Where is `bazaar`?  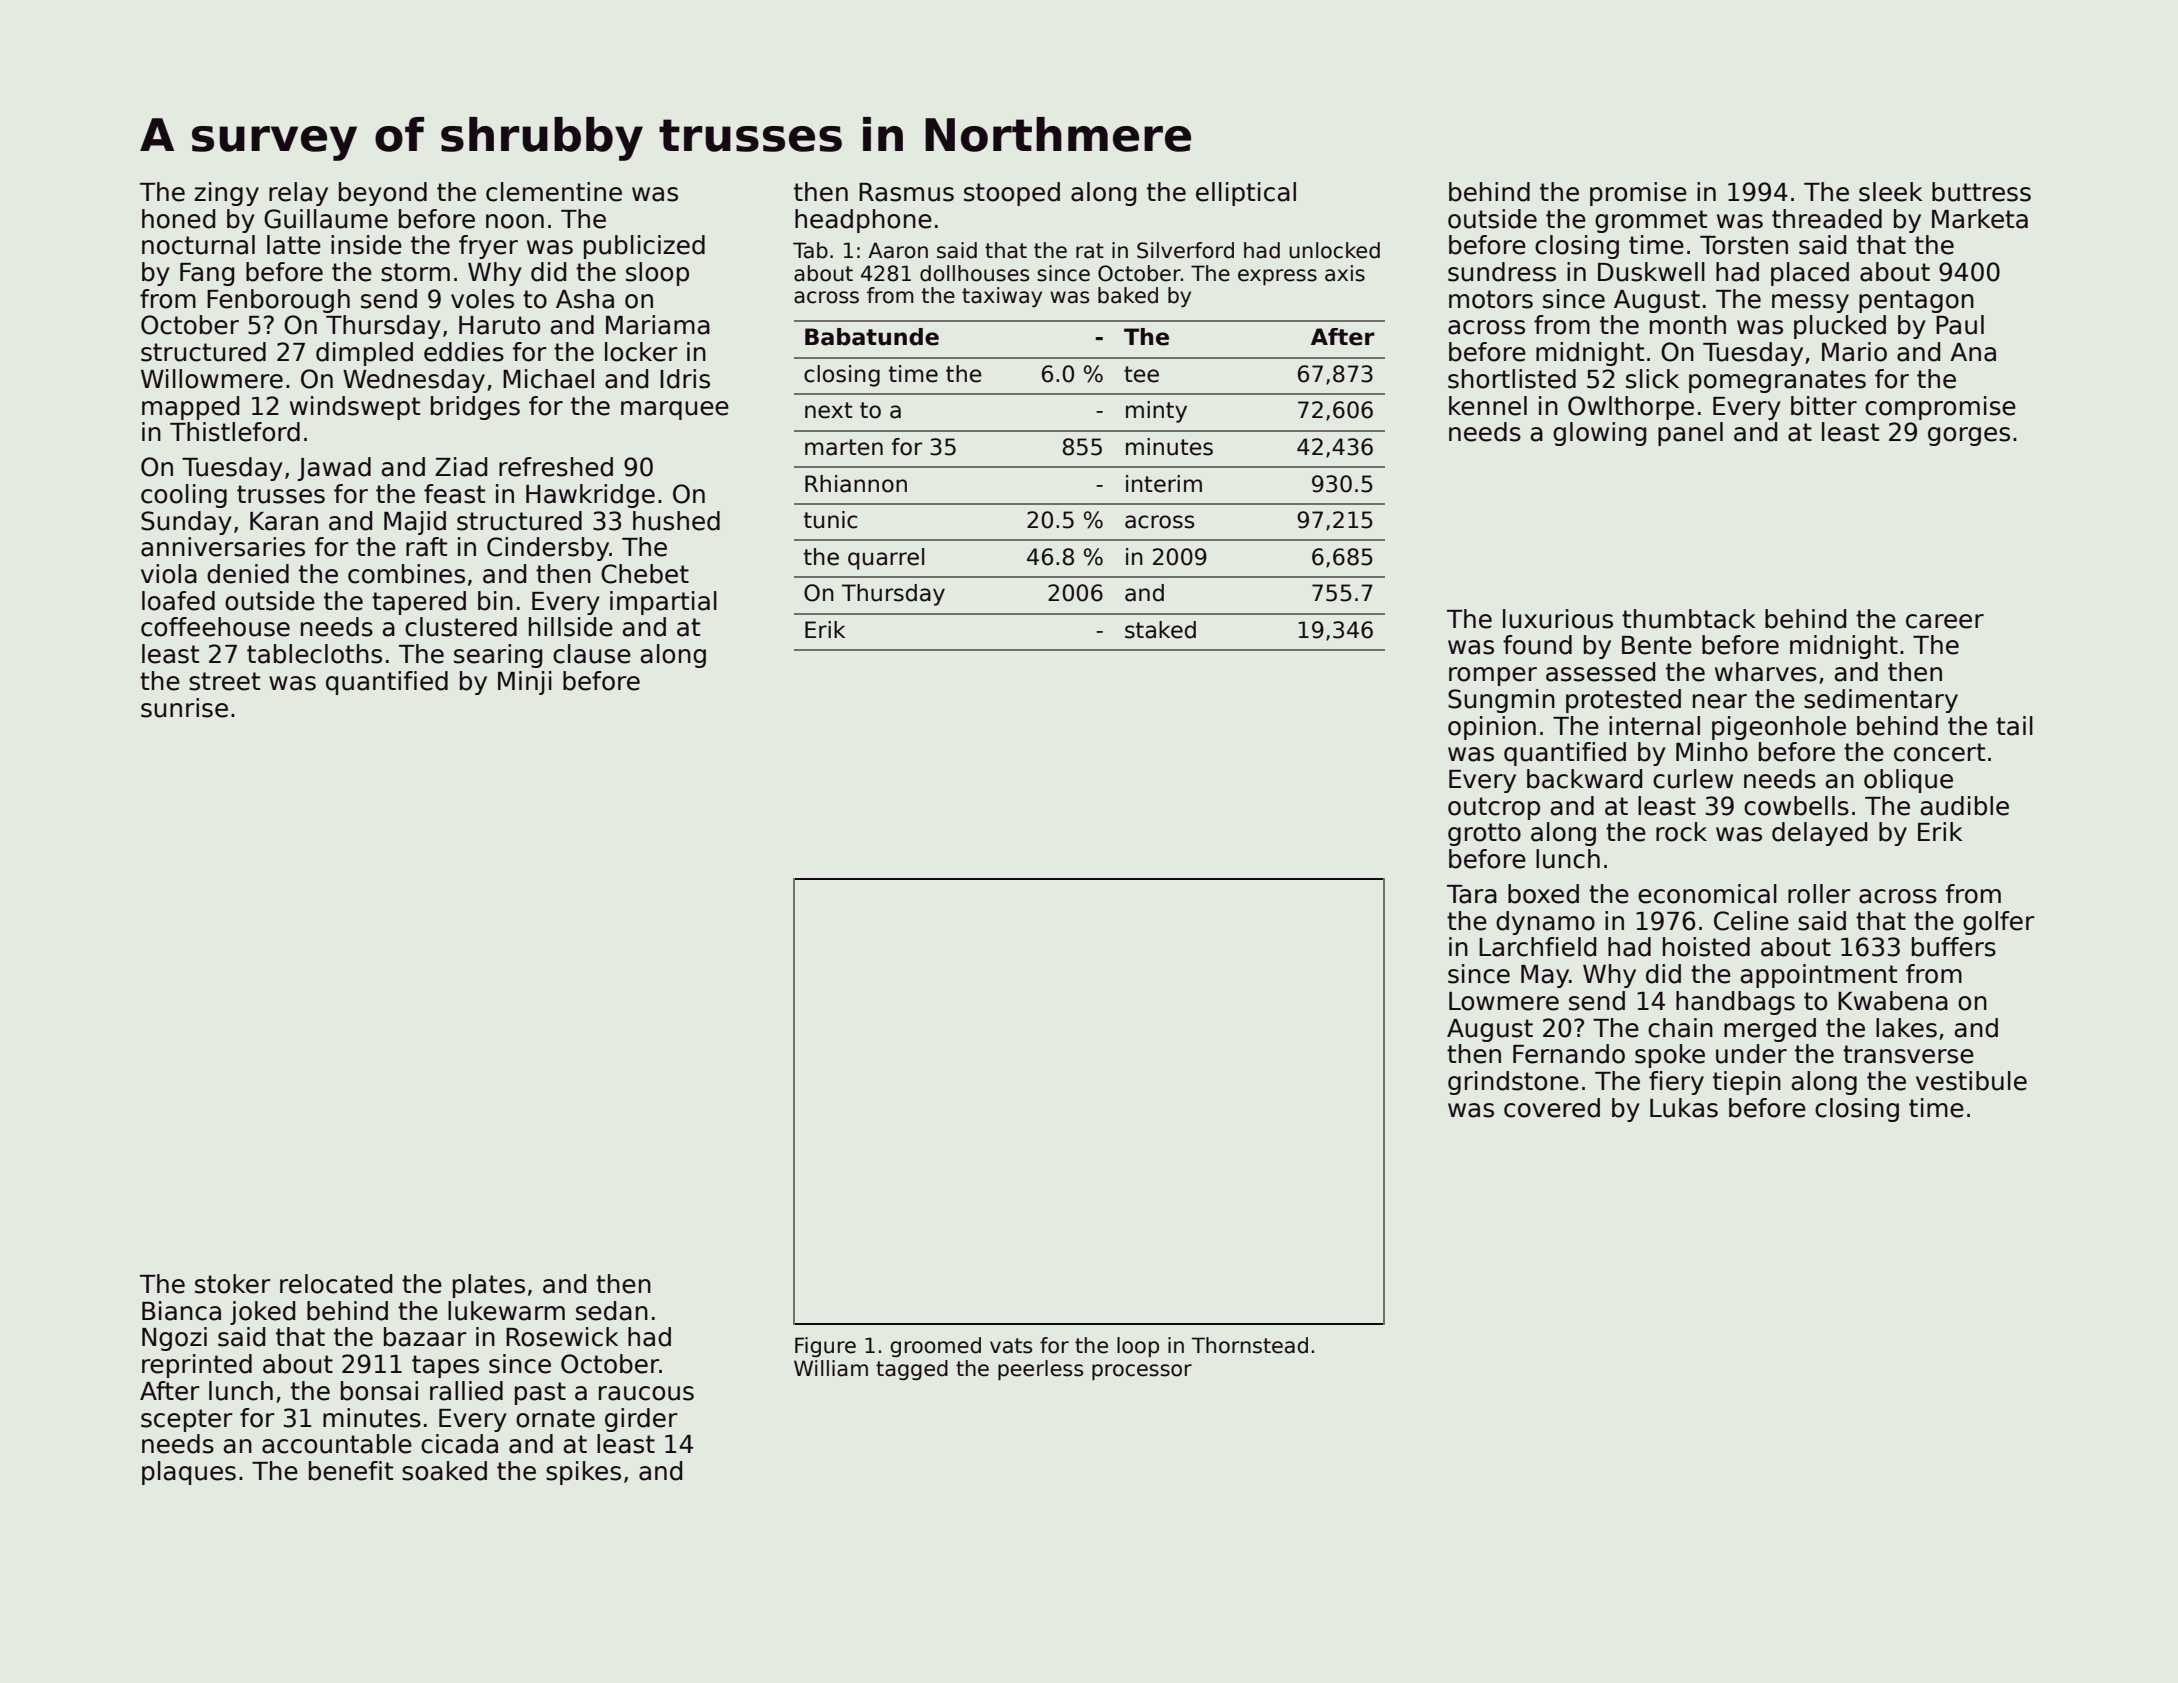 bazaar is located at coordinates (425, 1337).
